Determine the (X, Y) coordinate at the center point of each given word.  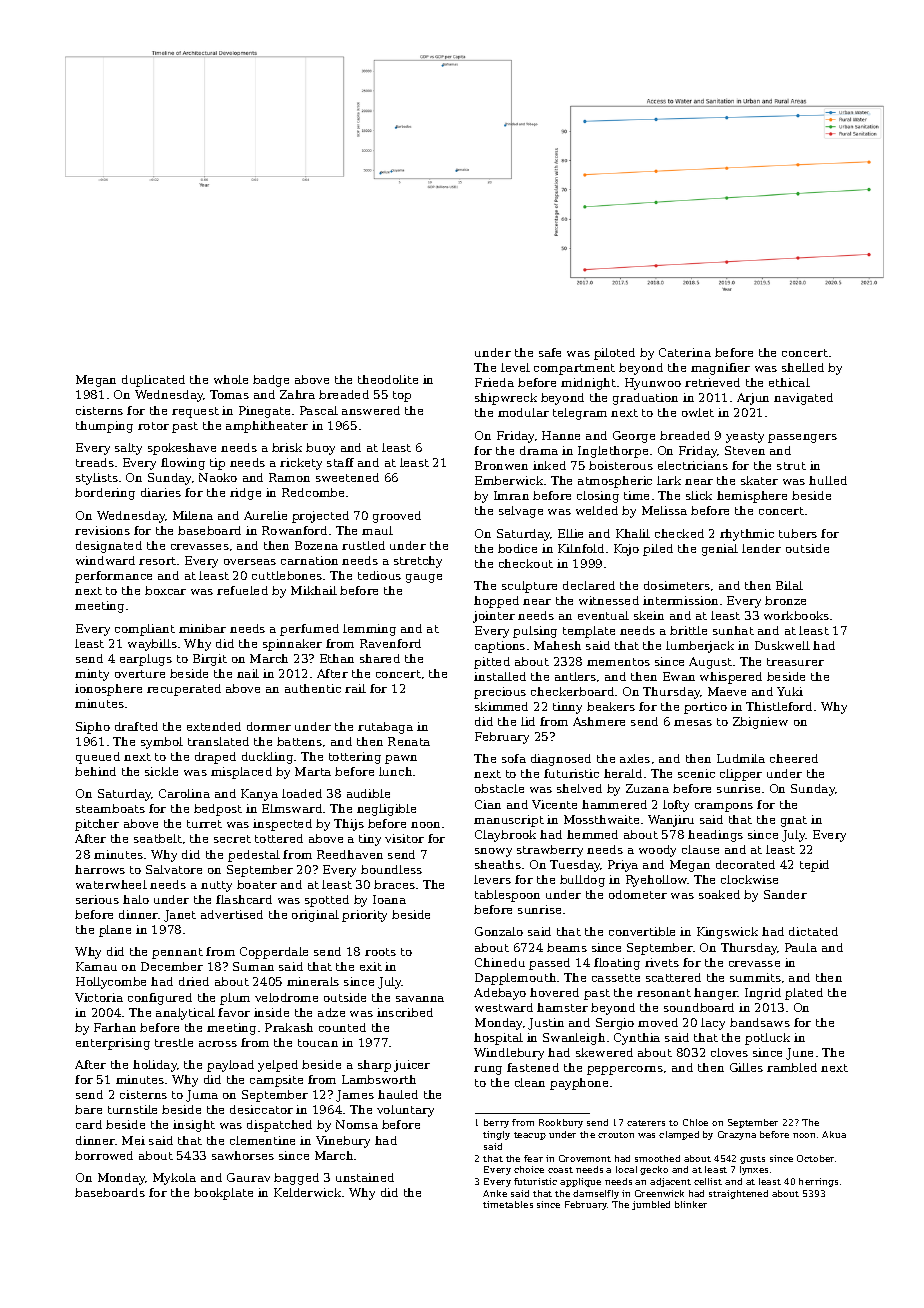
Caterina (685, 352)
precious (500, 693)
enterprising (113, 1044)
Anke (495, 1193)
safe (550, 352)
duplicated (153, 381)
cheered (794, 758)
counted (342, 1027)
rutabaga (385, 728)
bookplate (223, 1194)
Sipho (93, 728)
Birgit (210, 660)
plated (804, 994)
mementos (618, 662)
